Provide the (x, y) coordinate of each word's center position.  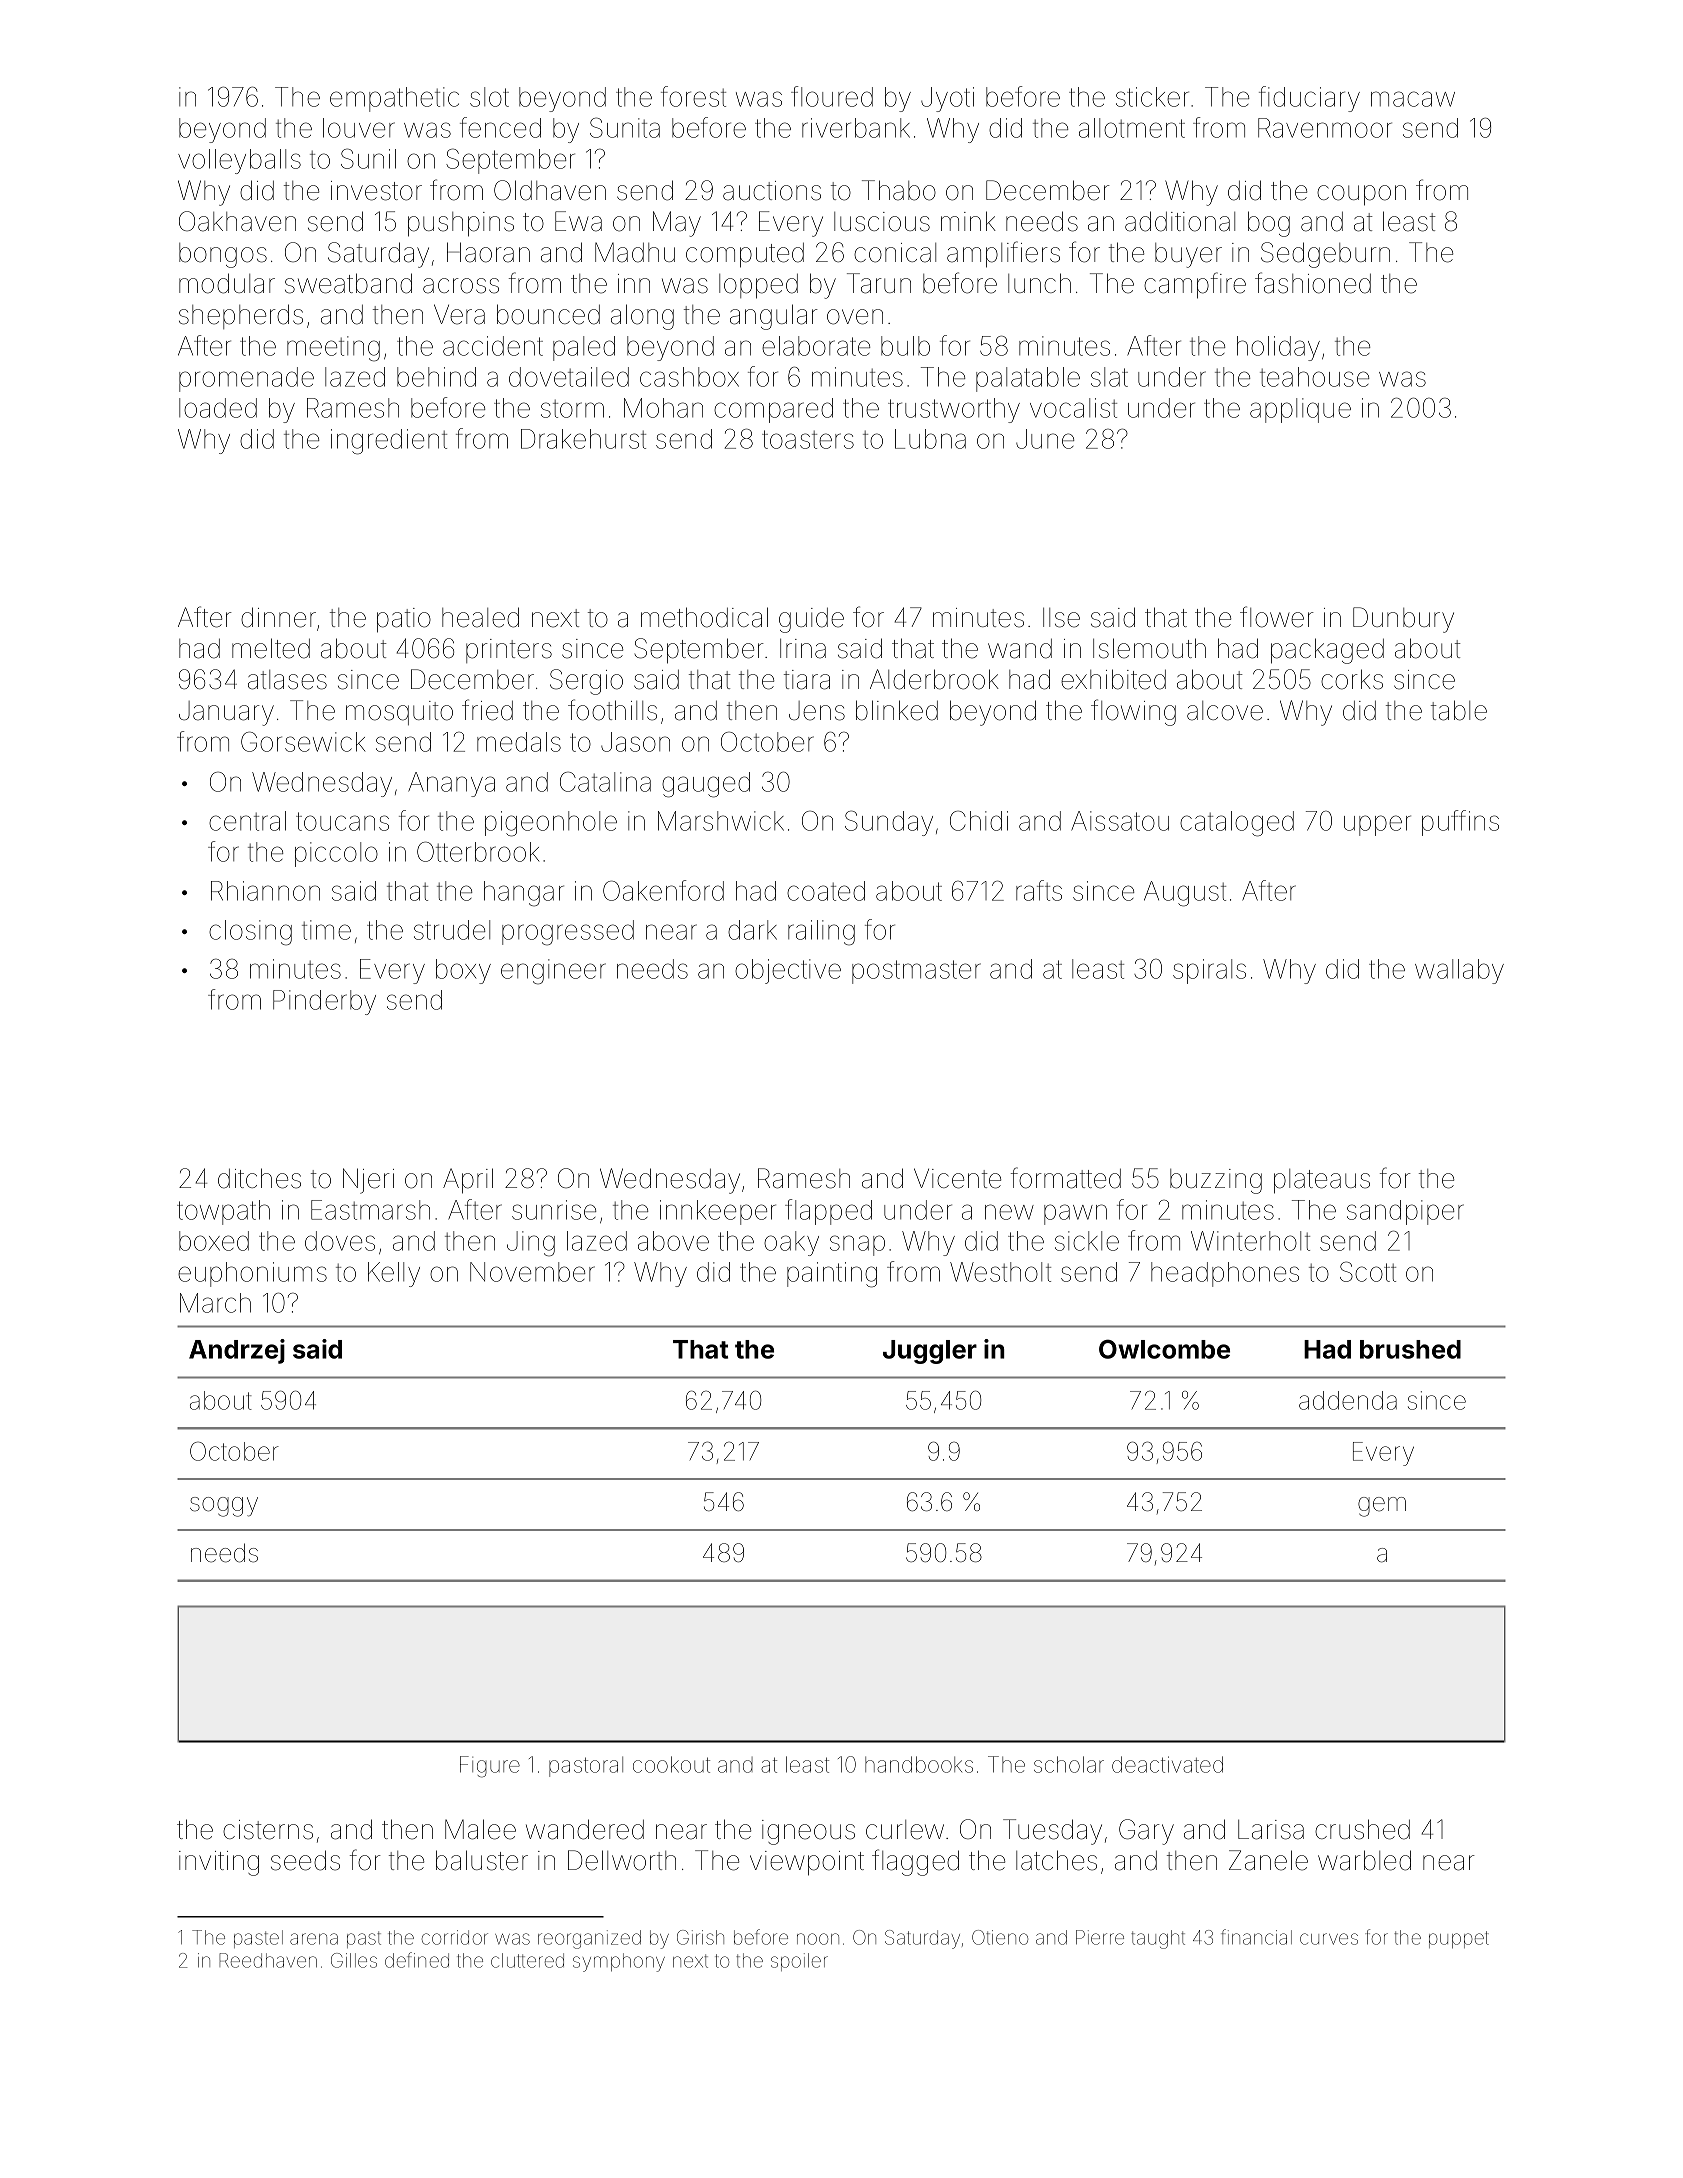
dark (752, 930)
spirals (1209, 971)
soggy (224, 1507)
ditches (259, 1178)
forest (693, 96)
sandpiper (1405, 1212)
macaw (1413, 99)
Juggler (930, 1352)
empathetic (394, 99)
